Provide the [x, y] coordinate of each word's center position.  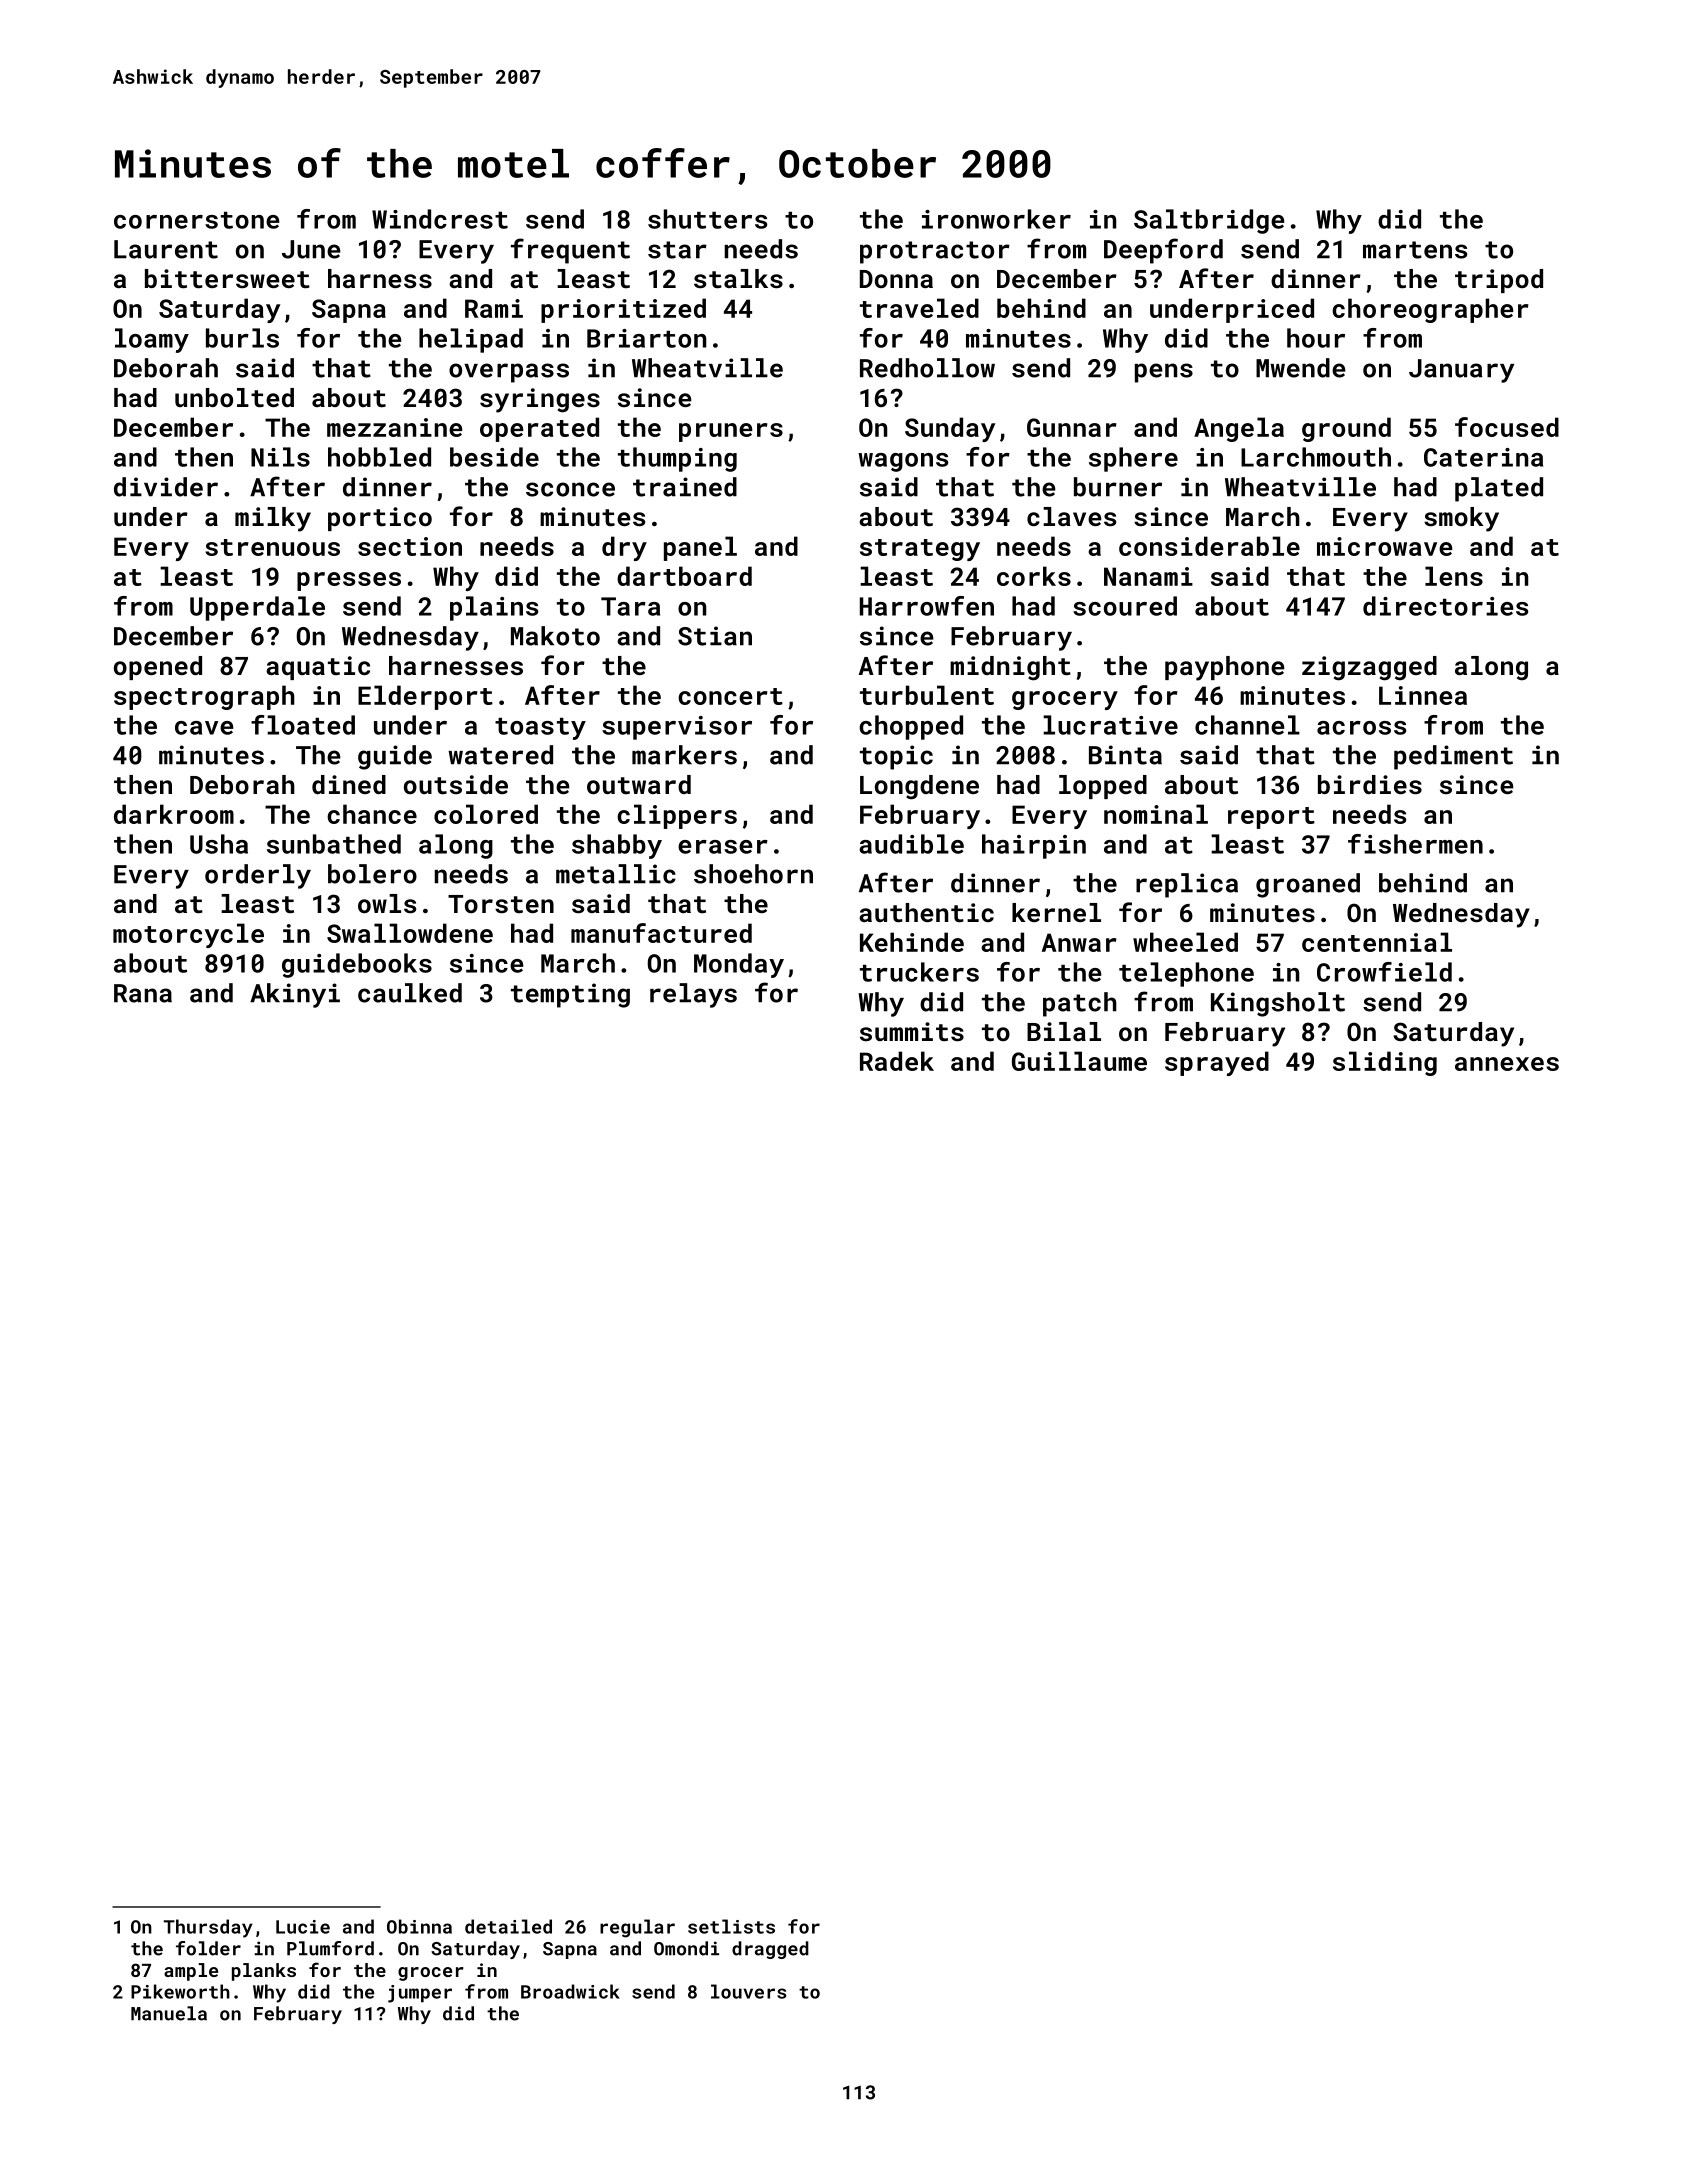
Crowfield [1384, 972]
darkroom [174, 814]
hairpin [1034, 846]
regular [637, 1928]
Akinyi [295, 995]
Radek [897, 1061]
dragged [770, 1950]
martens [1415, 250]
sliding [1385, 1063]
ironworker [996, 219]
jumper [420, 1994]
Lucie [303, 1927]
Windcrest [440, 219]
